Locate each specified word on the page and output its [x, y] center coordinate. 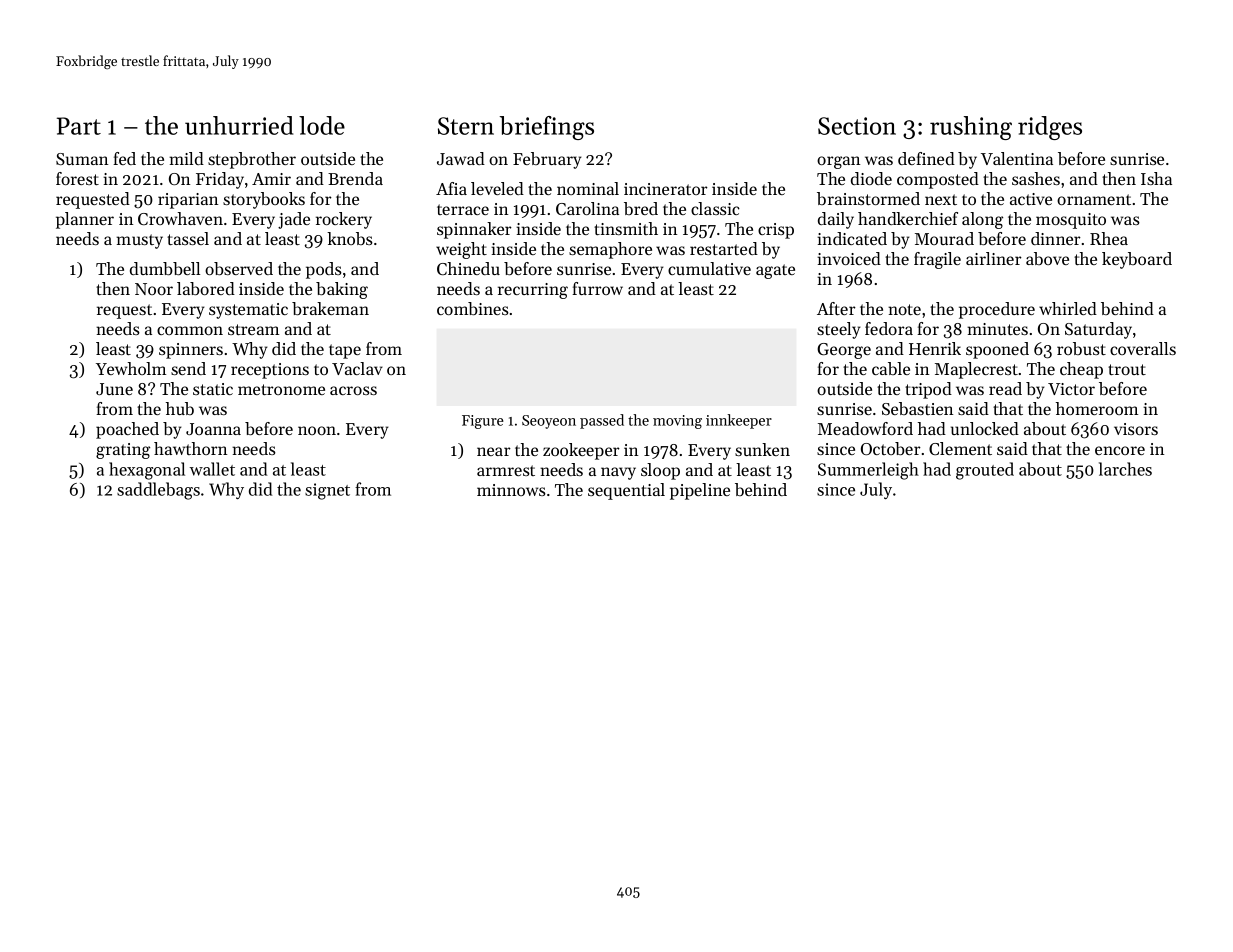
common [190, 330]
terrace [463, 209]
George [844, 351]
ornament [1094, 199]
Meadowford [865, 428]
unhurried [239, 125]
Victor [1071, 389]
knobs [350, 238]
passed [602, 421]
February [547, 160]
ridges [1050, 128]
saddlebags [158, 491]
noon [317, 430]
